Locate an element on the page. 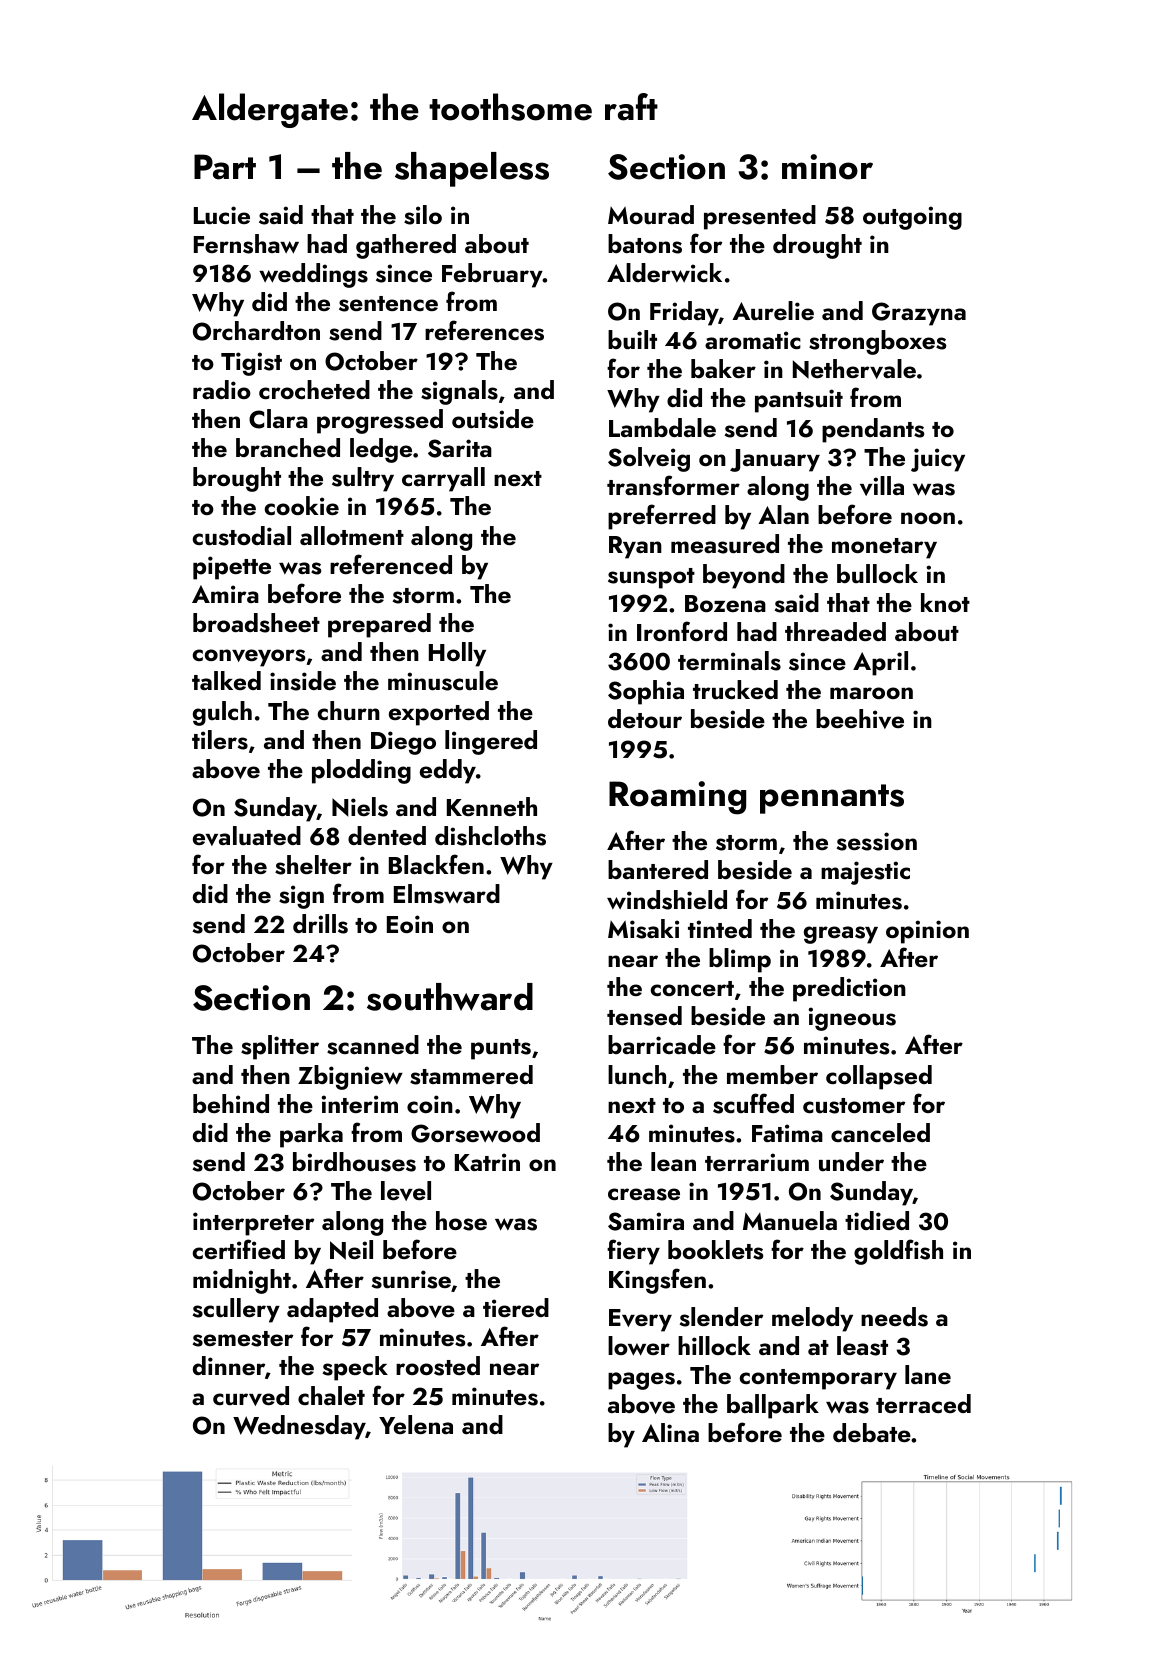  outgoing is located at coordinates (912, 218).
